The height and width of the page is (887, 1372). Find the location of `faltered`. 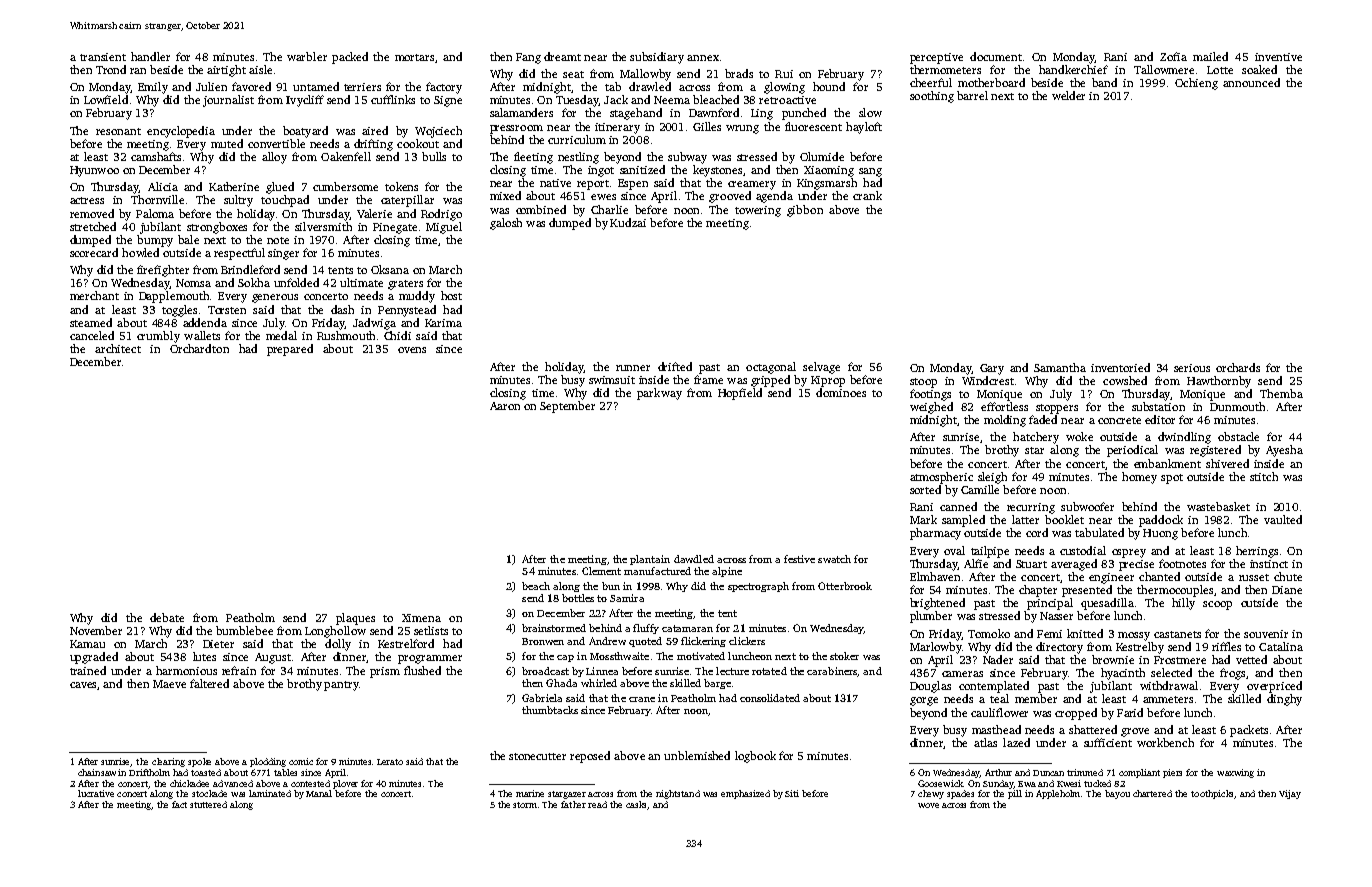

faltered is located at coordinates (209, 683).
